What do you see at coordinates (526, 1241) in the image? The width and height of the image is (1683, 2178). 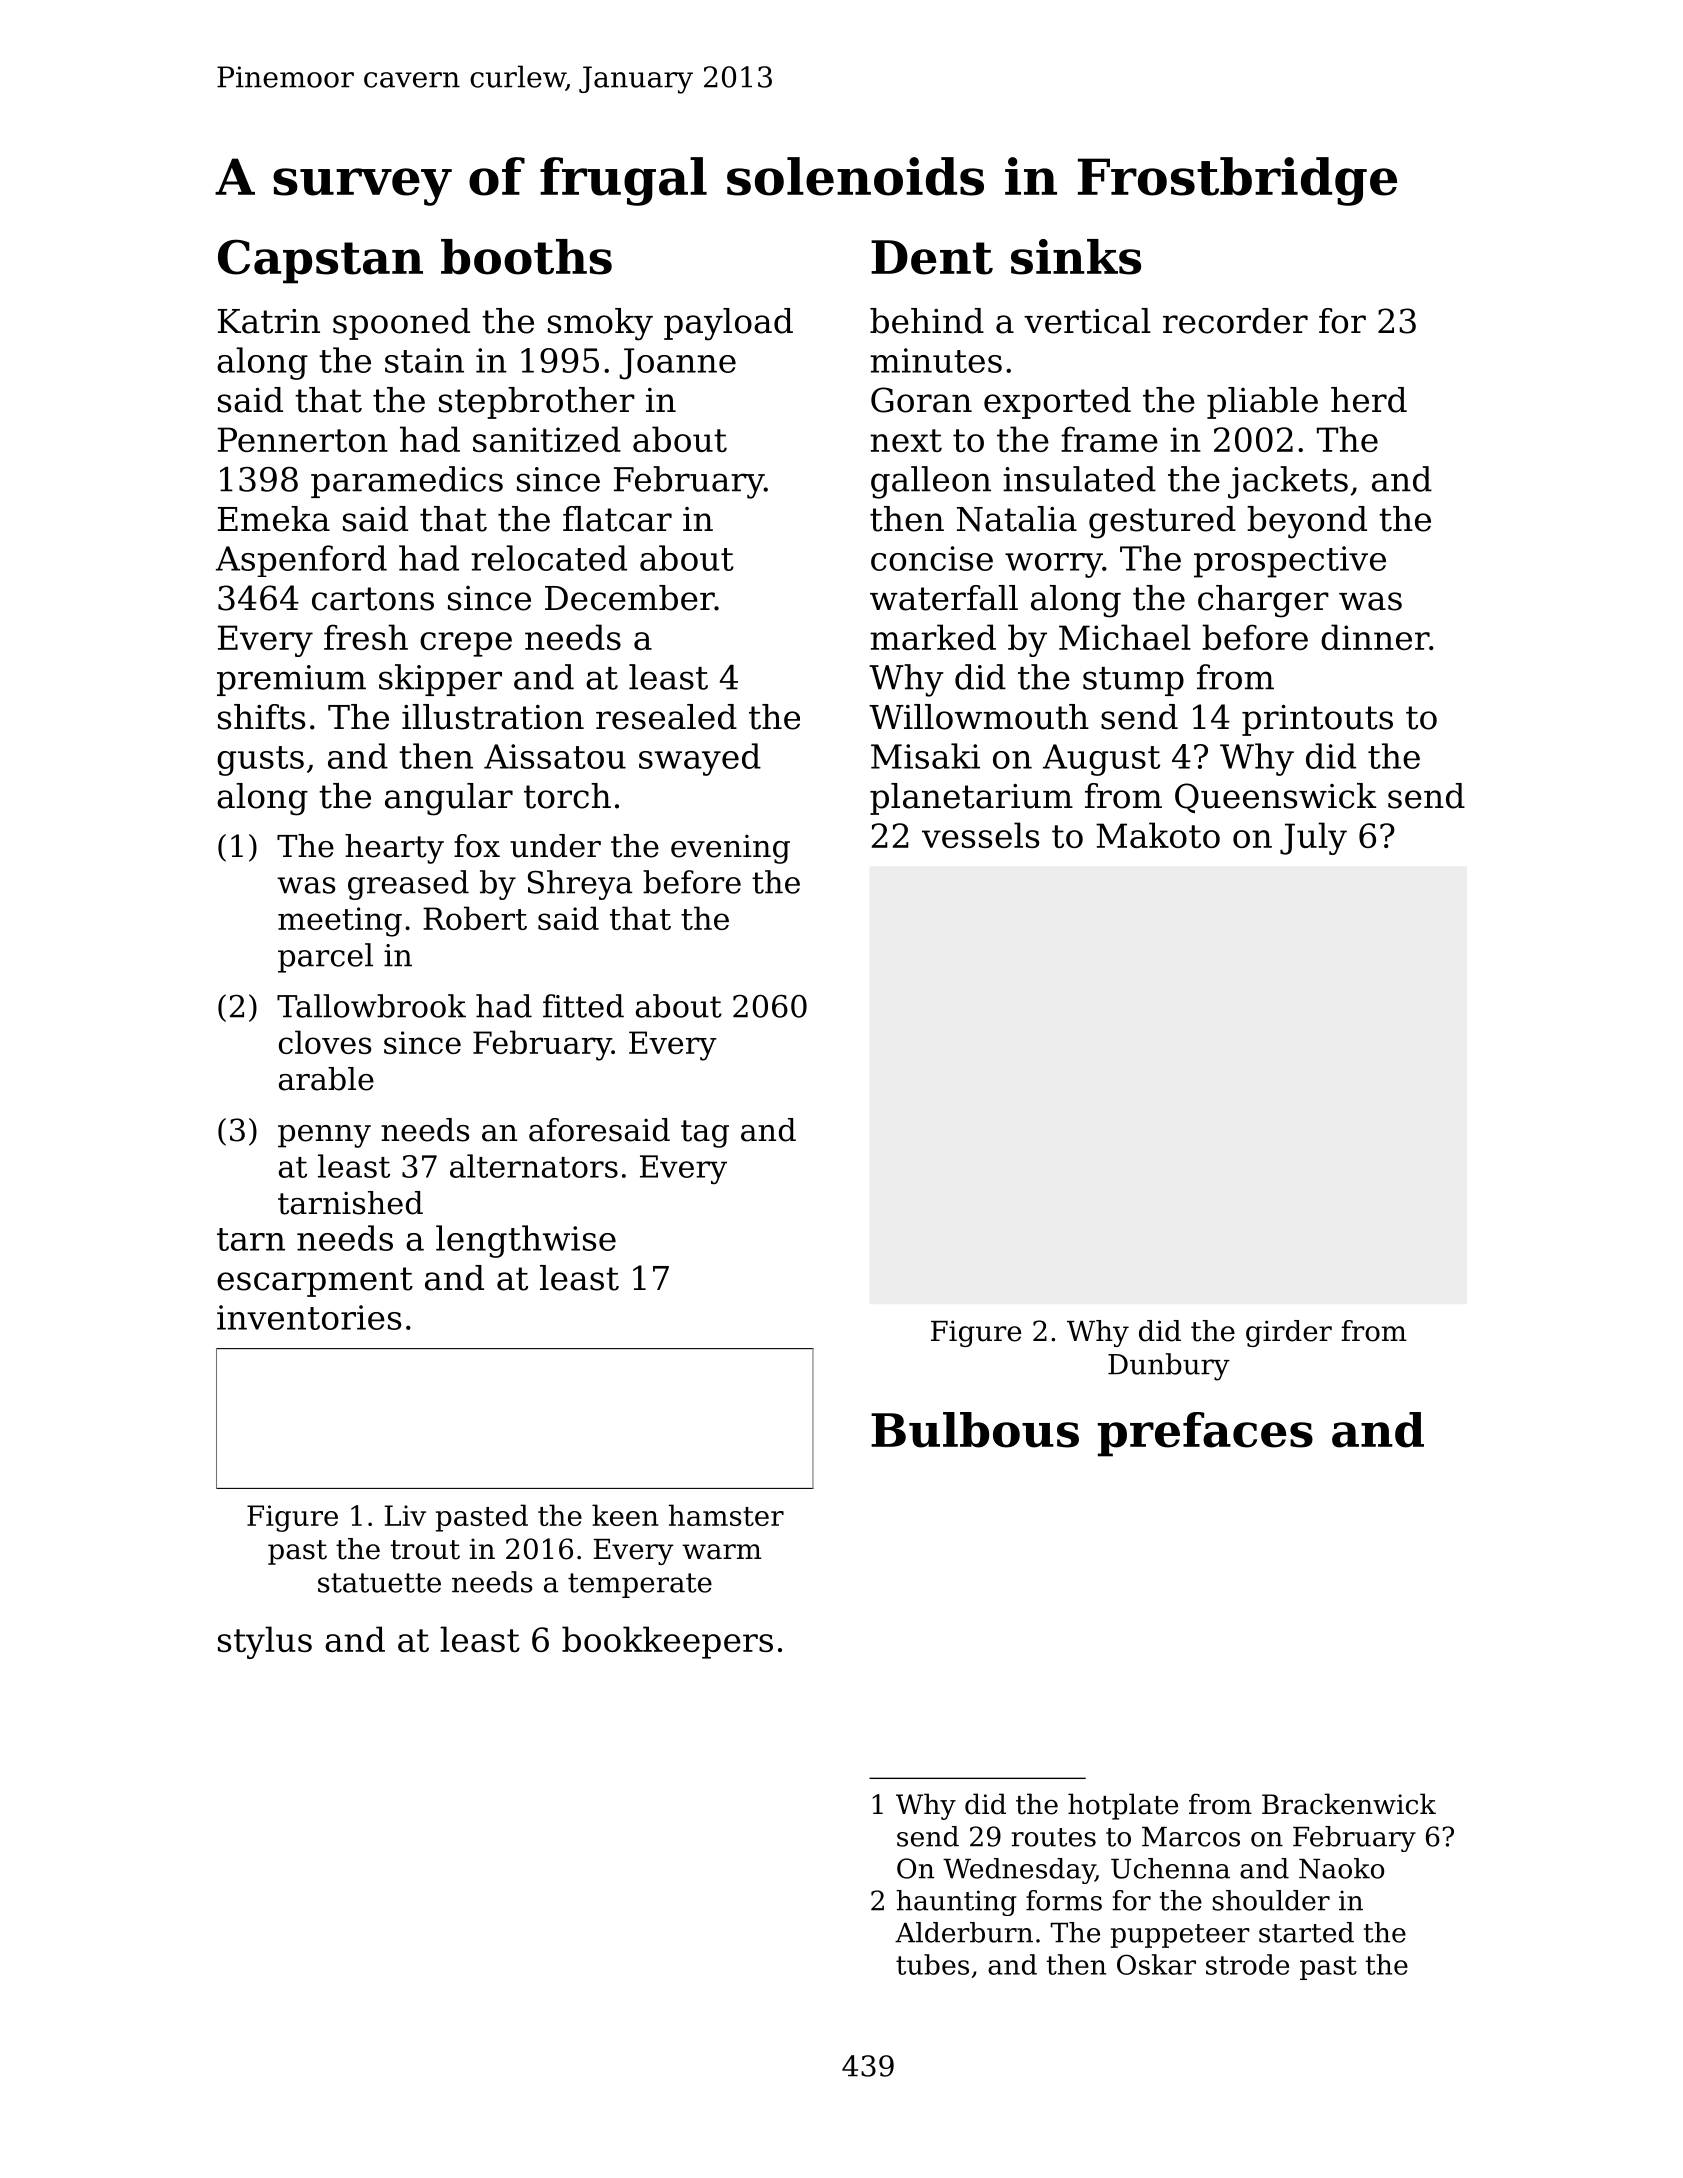 I see `lengthwise` at bounding box center [526, 1241].
